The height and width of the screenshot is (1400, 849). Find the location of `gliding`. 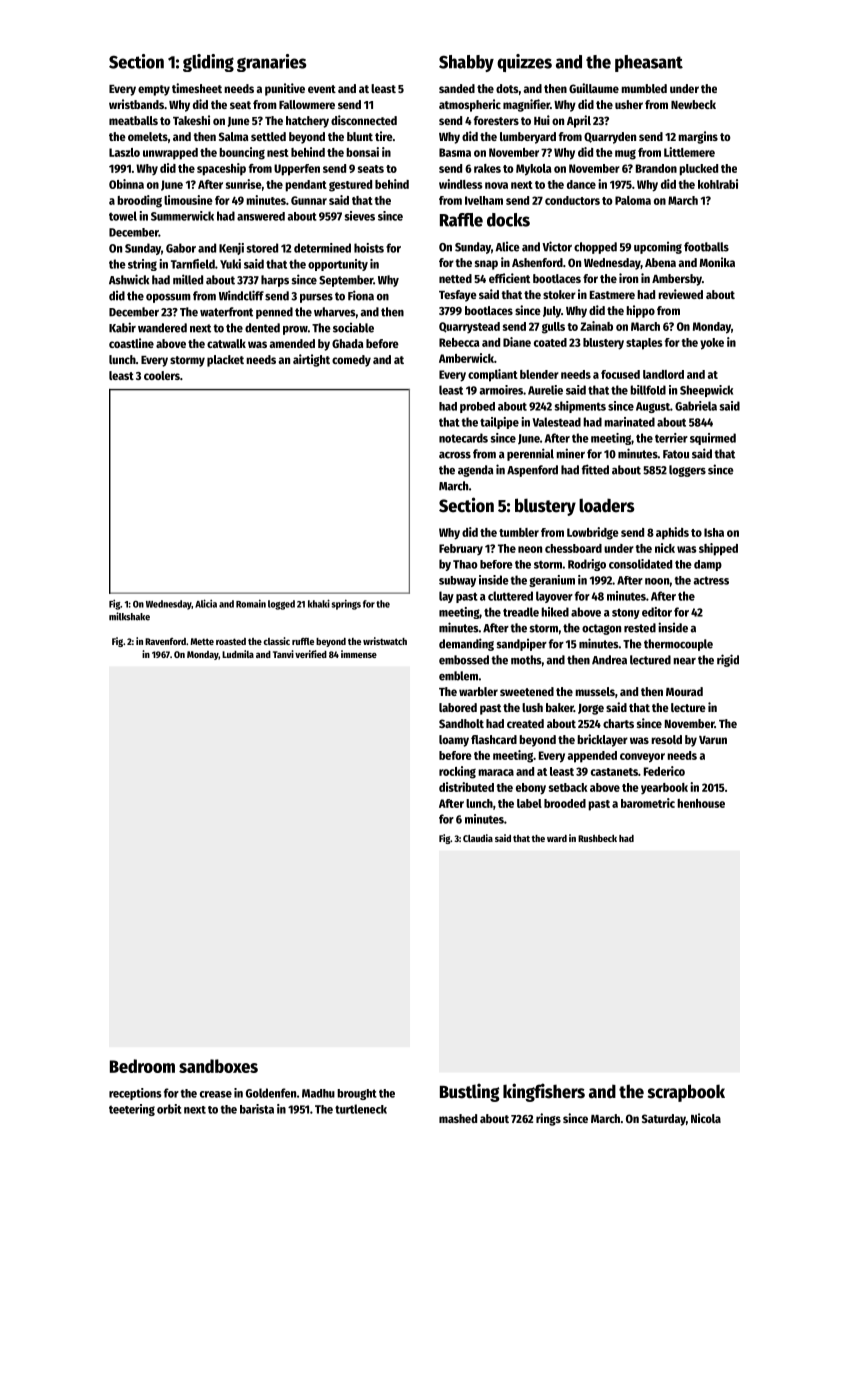

gliding is located at coordinates (208, 63).
